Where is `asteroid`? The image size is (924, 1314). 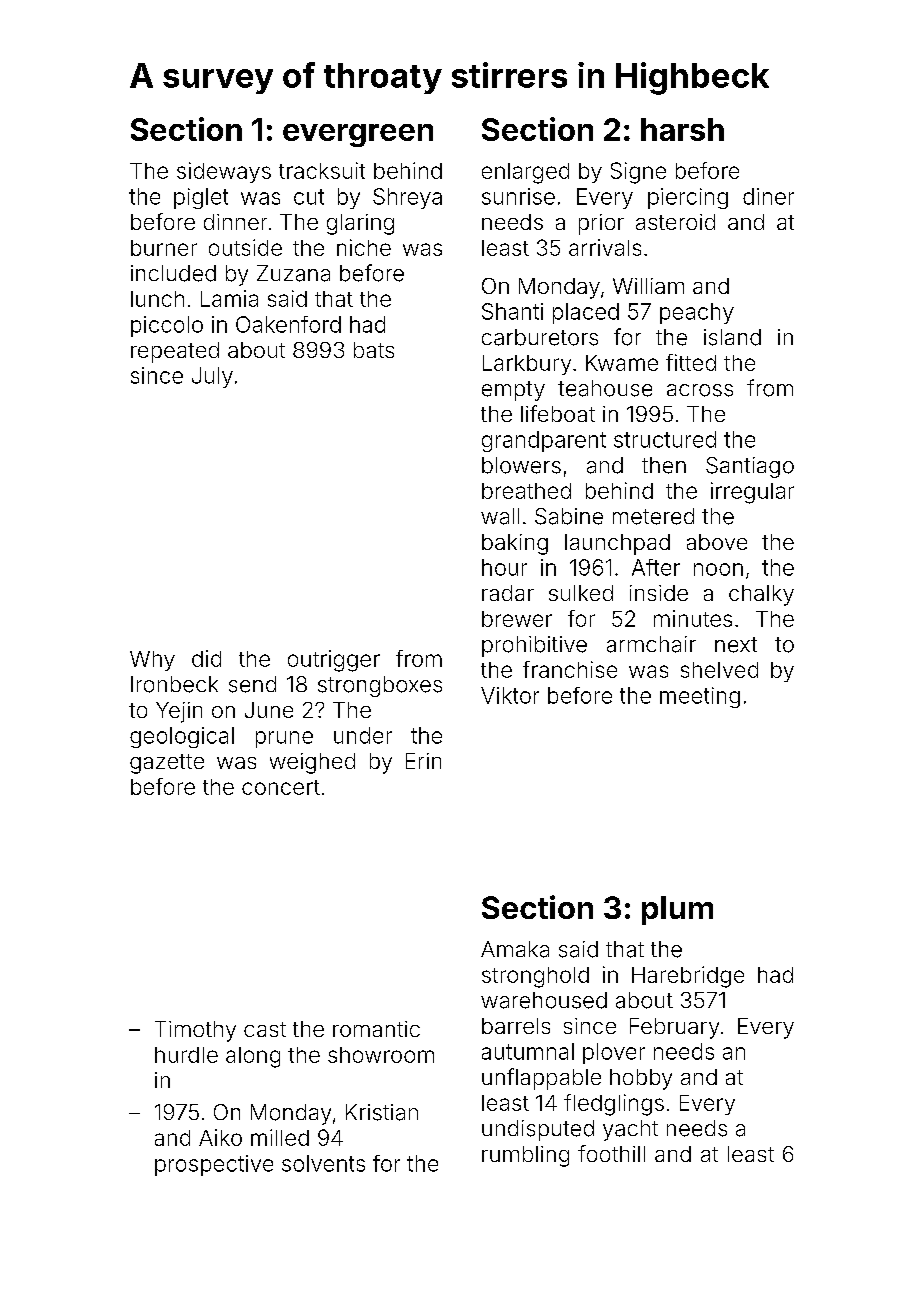 asteroid is located at coordinates (675, 222).
